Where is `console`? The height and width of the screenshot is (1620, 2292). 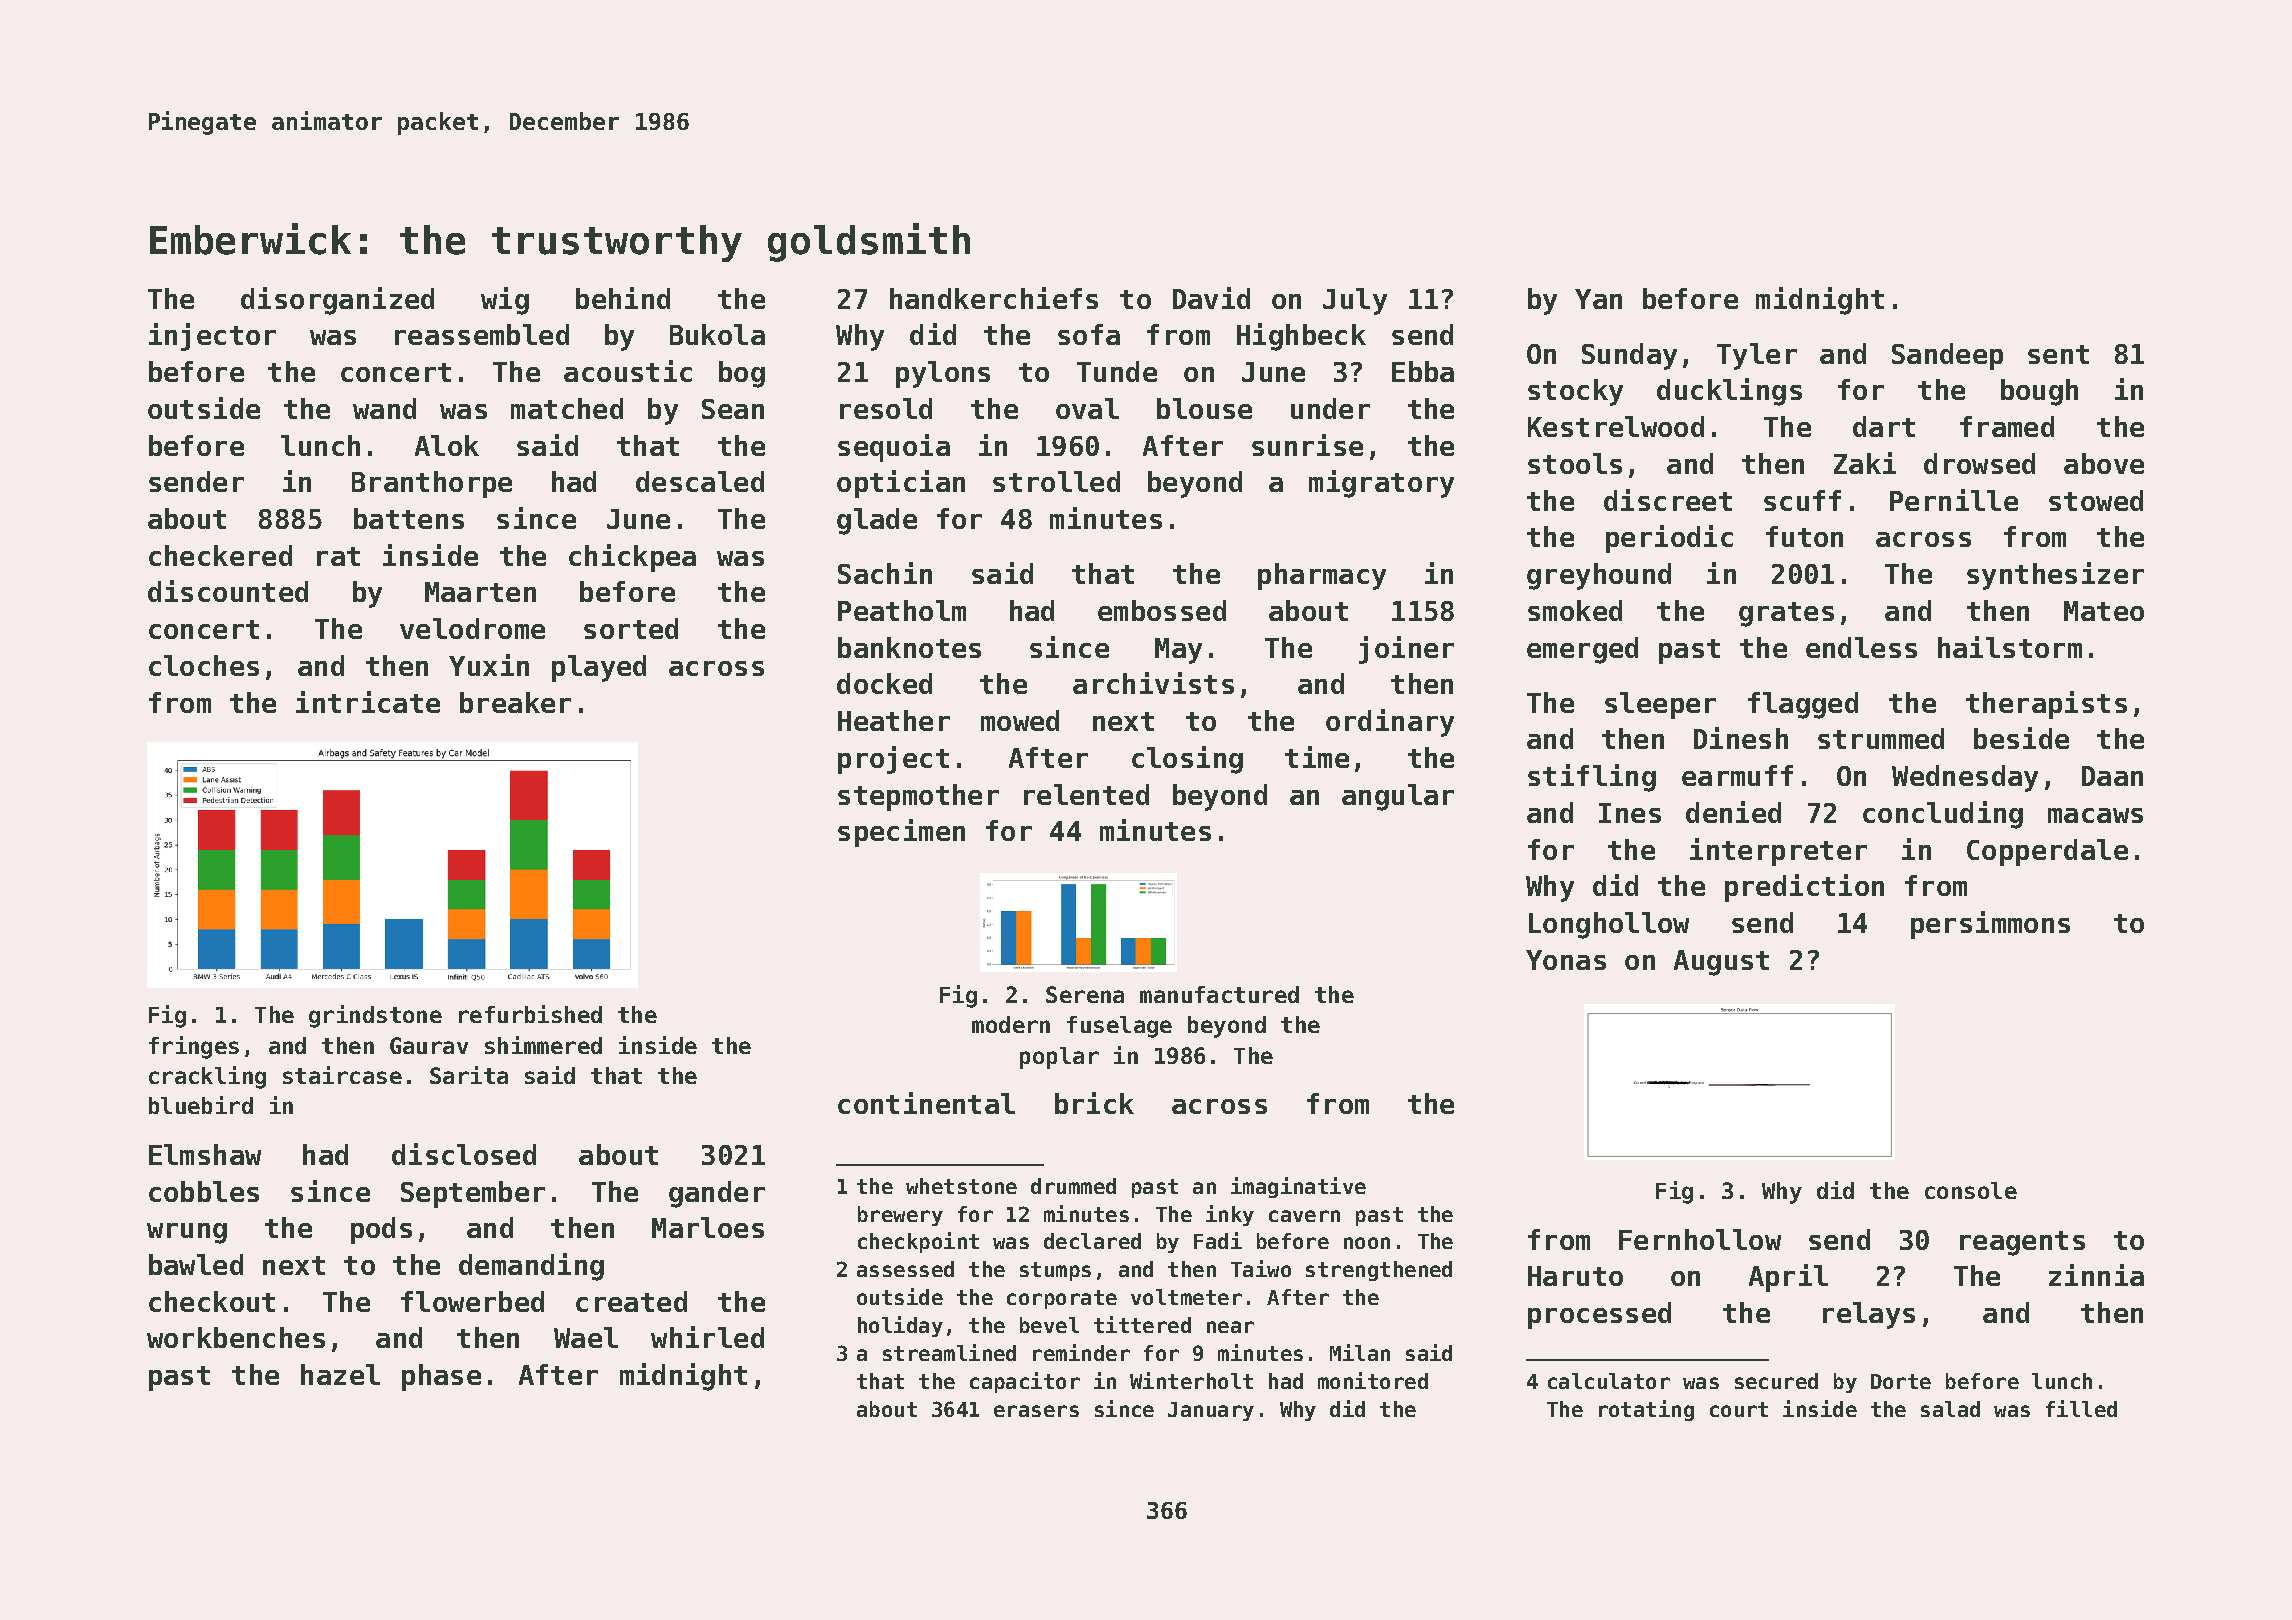 console is located at coordinates (1971, 1190).
